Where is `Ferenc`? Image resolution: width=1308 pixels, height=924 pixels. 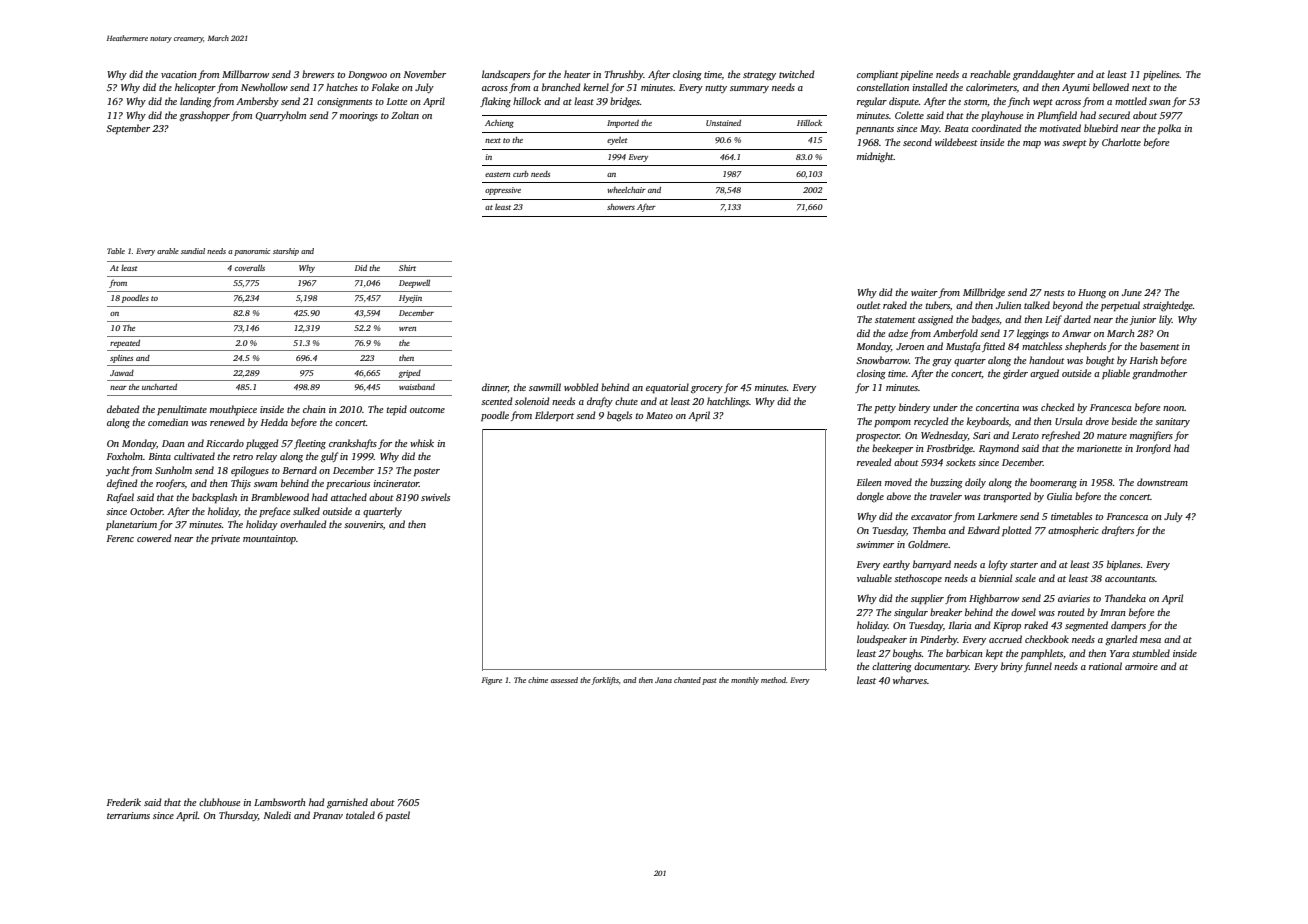
Ferenc is located at coordinates (120, 538).
